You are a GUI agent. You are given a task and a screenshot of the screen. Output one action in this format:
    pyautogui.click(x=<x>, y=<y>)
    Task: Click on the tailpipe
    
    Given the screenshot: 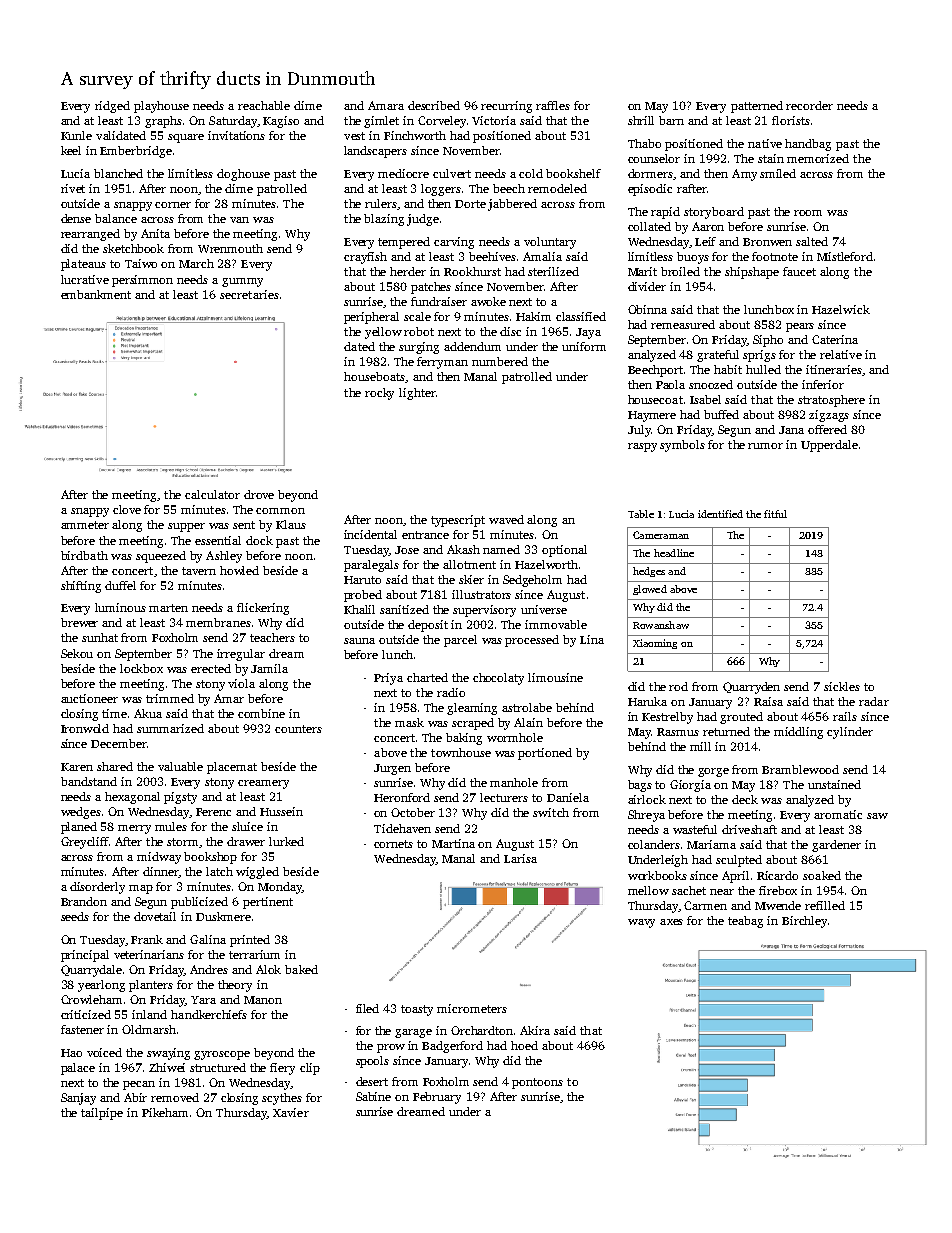 What is the action you would take?
    pyautogui.click(x=102, y=1114)
